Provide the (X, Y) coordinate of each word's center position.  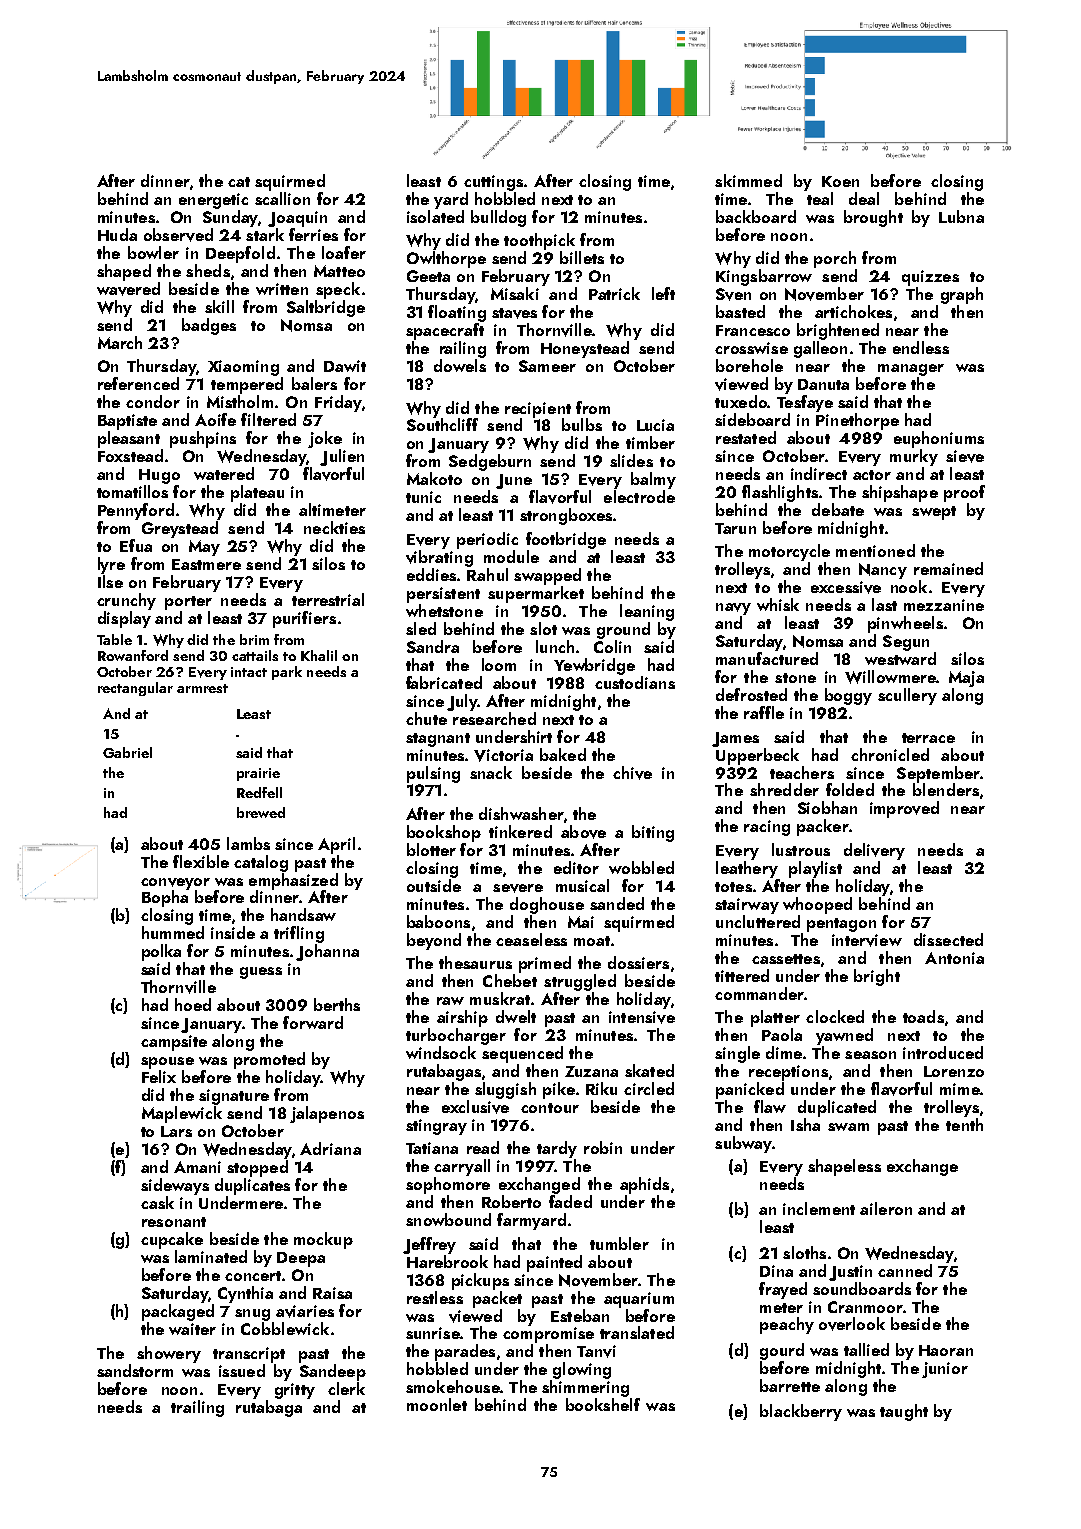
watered (224, 473)
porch (835, 259)
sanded (617, 903)
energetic (213, 201)
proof (964, 493)
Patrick (614, 293)
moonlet (437, 1404)
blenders (946, 789)
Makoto (434, 478)
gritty (295, 1391)
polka (161, 952)
